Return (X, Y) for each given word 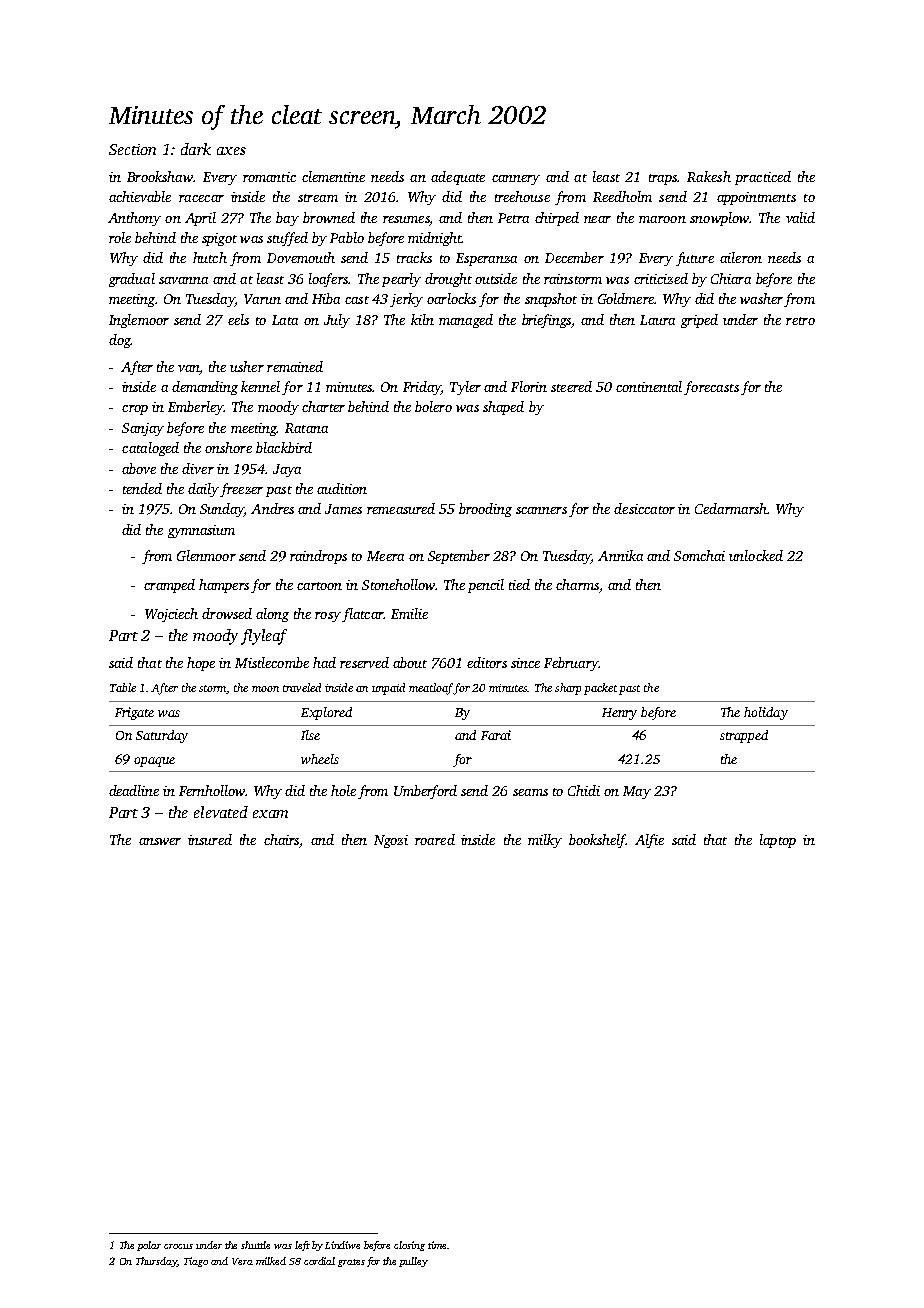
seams (530, 792)
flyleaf (264, 637)
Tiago (196, 1262)
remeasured (401, 508)
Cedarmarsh (731, 508)
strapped (744, 736)
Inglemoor (139, 321)
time (437, 1245)
